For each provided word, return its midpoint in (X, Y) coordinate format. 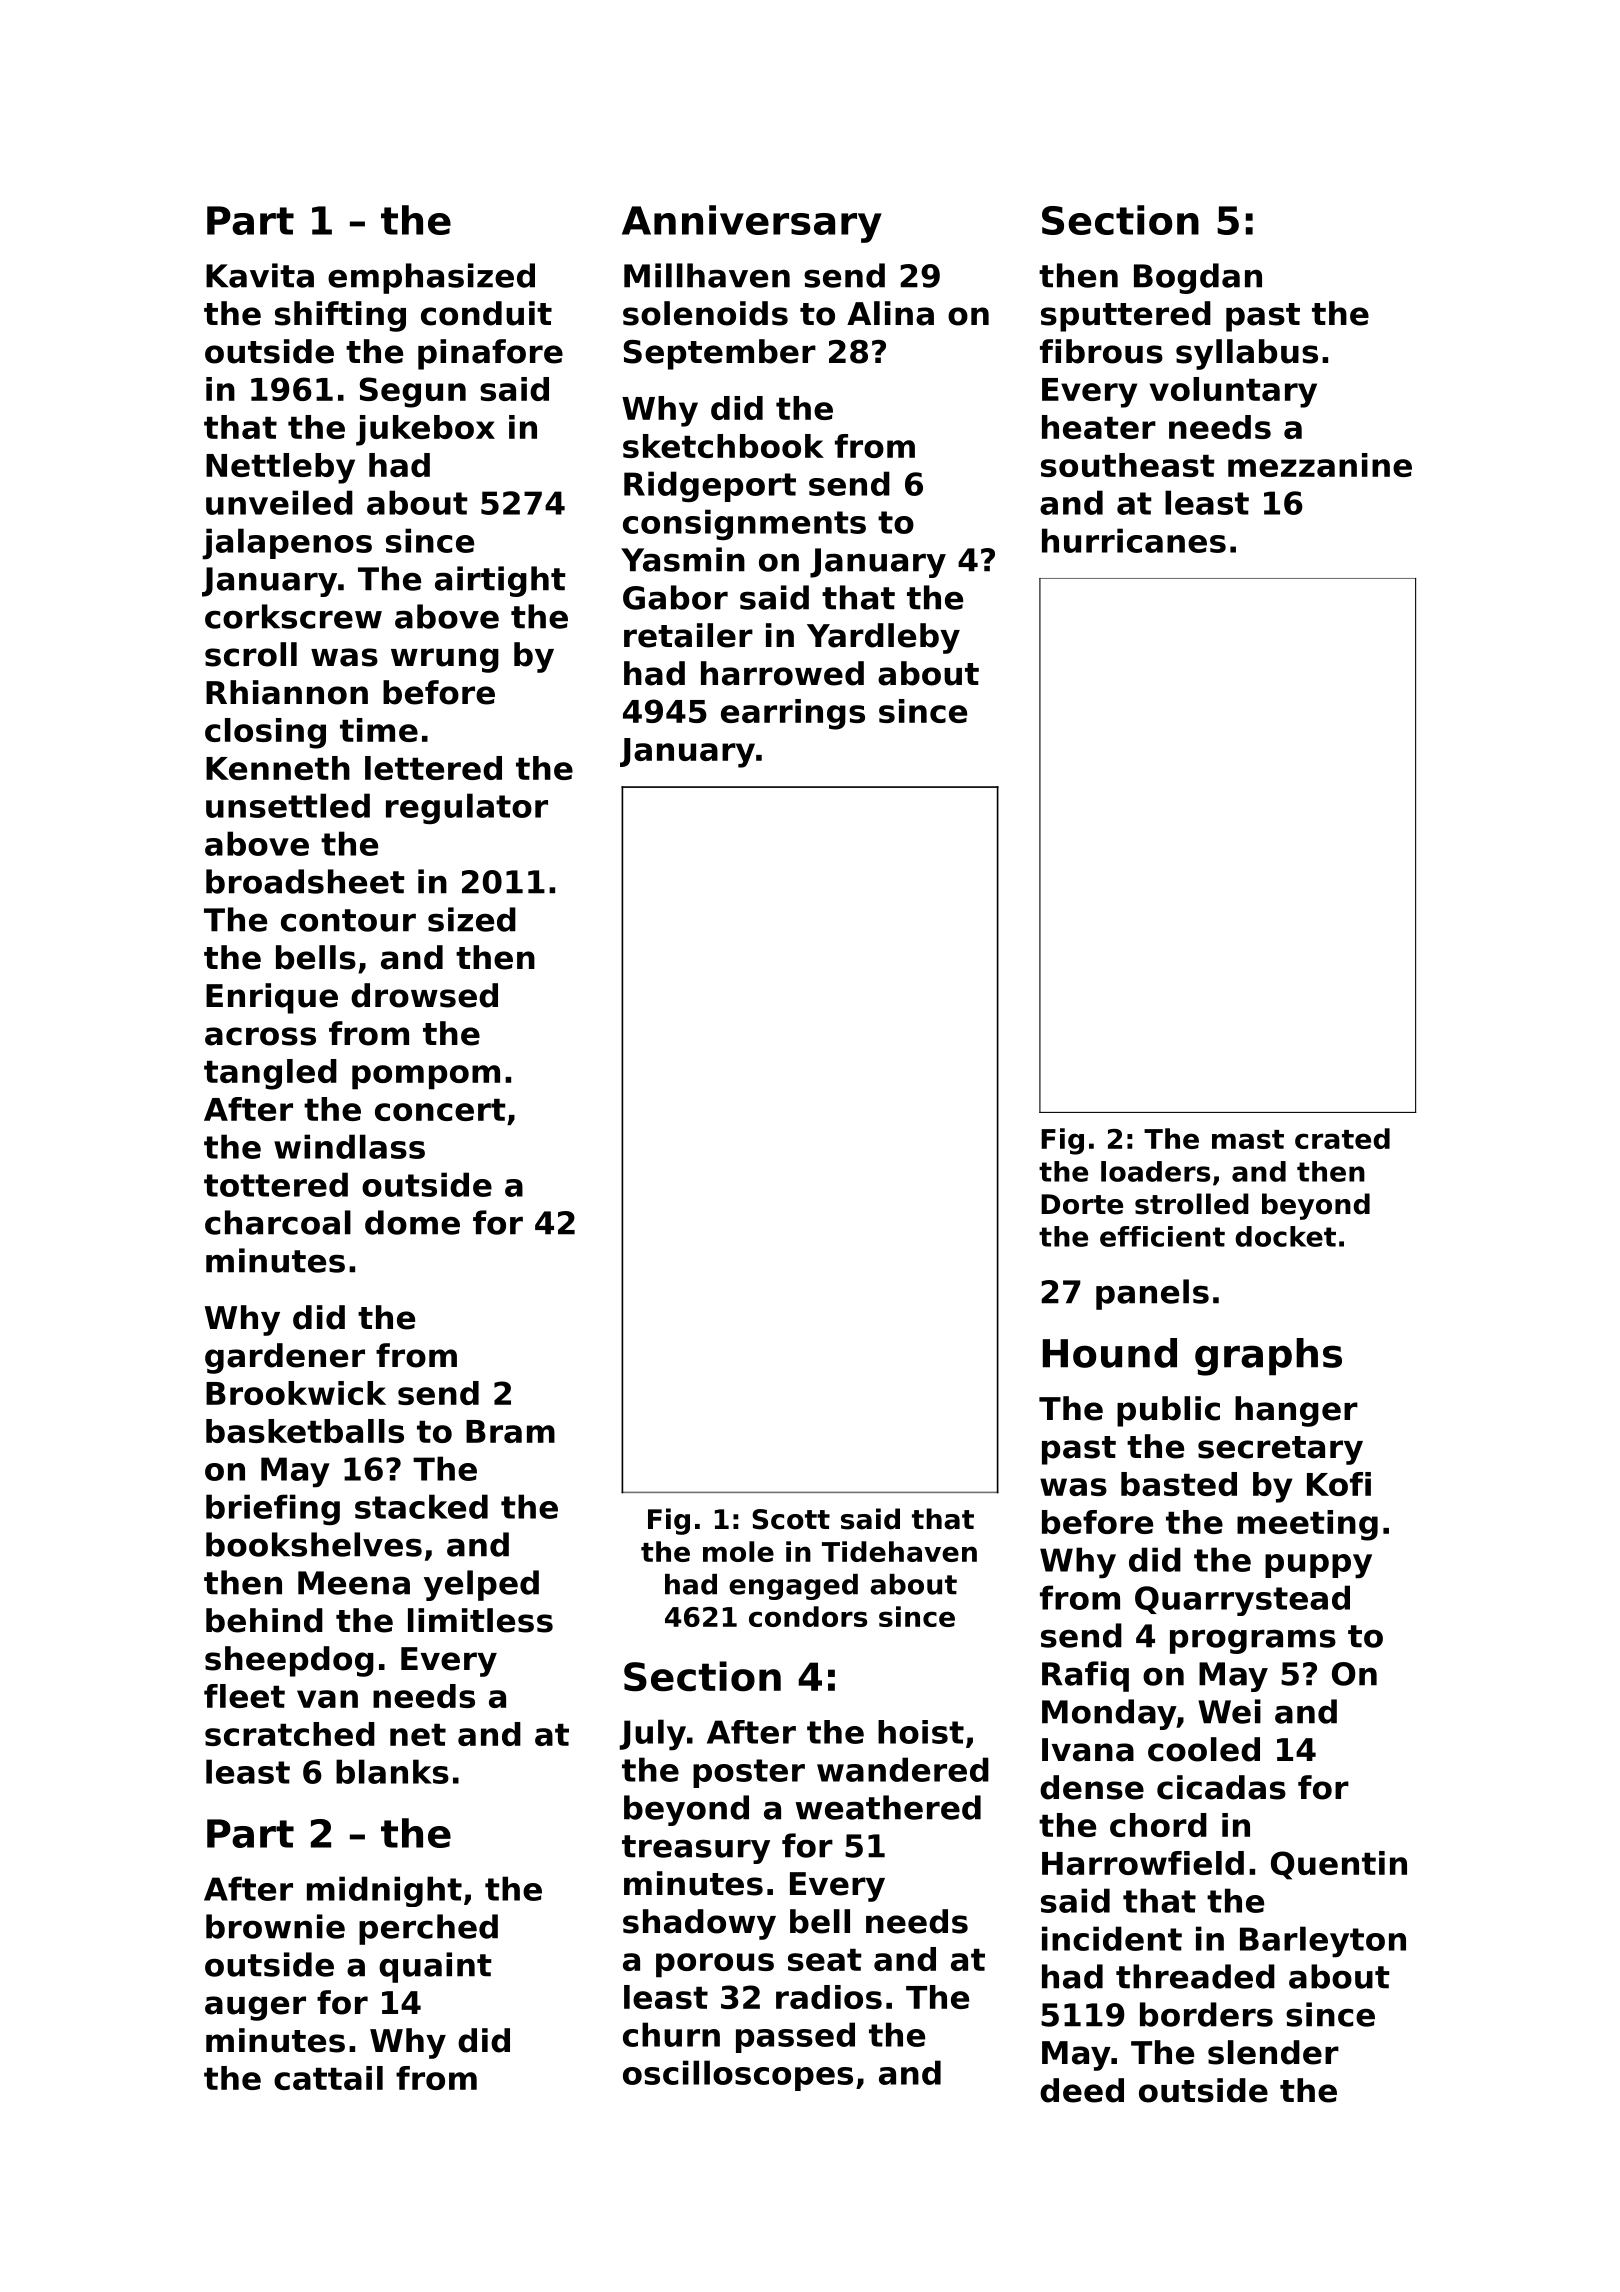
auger (255, 2008)
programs (1253, 1641)
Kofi (1339, 1484)
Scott (791, 1519)
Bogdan (1198, 278)
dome (412, 1222)
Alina (890, 313)
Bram (510, 1431)
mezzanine (1320, 465)
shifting (340, 316)
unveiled (279, 502)
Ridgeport (710, 486)
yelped (481, 1585)
